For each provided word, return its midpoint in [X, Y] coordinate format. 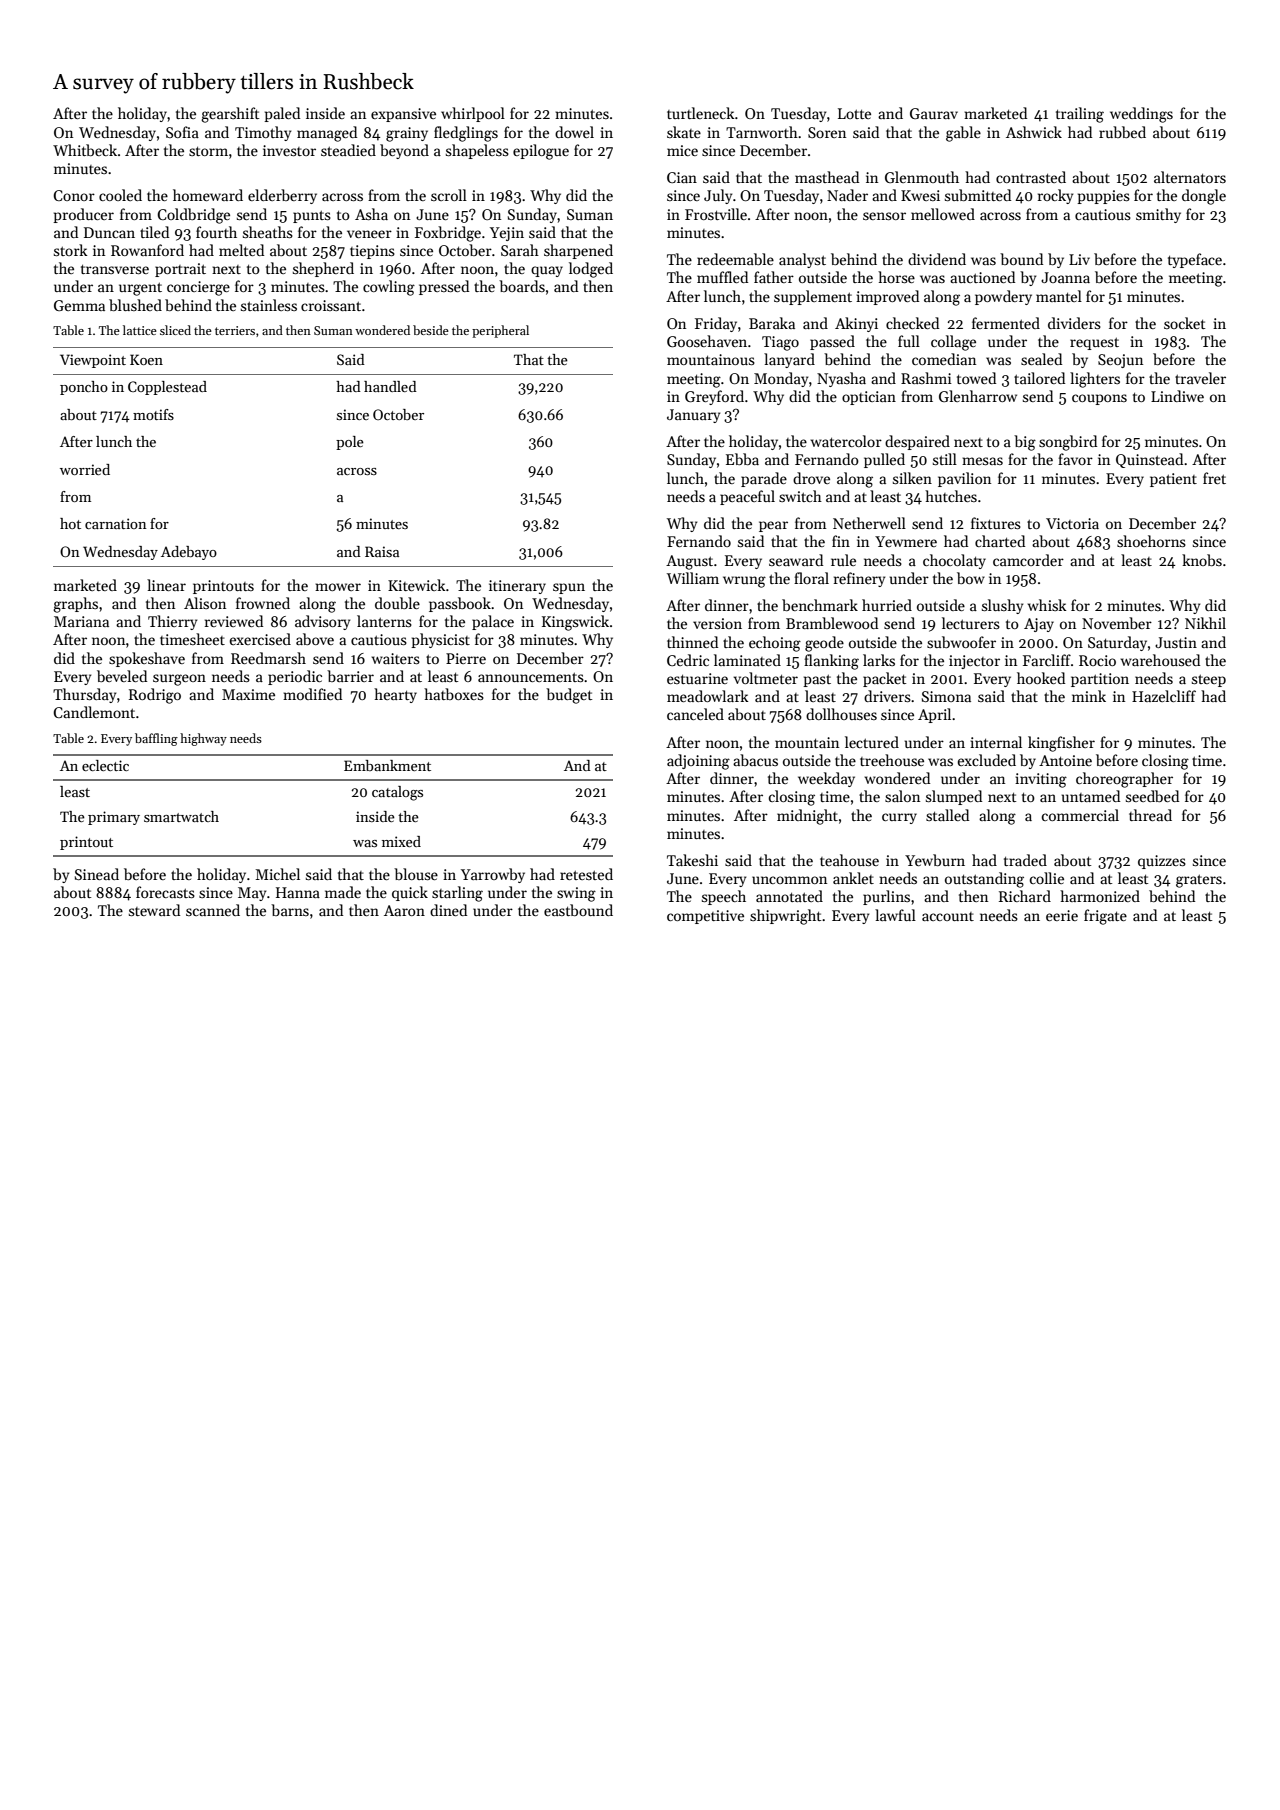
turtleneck [701, 113]
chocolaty [954, 561]
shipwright [785, 917]
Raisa [382, 551]
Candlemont [94, 712]
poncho [84, 388]
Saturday [1117, 643]
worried [85, 469]
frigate [1105, 917]
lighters [1095, 380]
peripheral [500, 331]
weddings [1141, 115]
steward [154, 910]
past [817, 681]
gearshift [230, 115]
